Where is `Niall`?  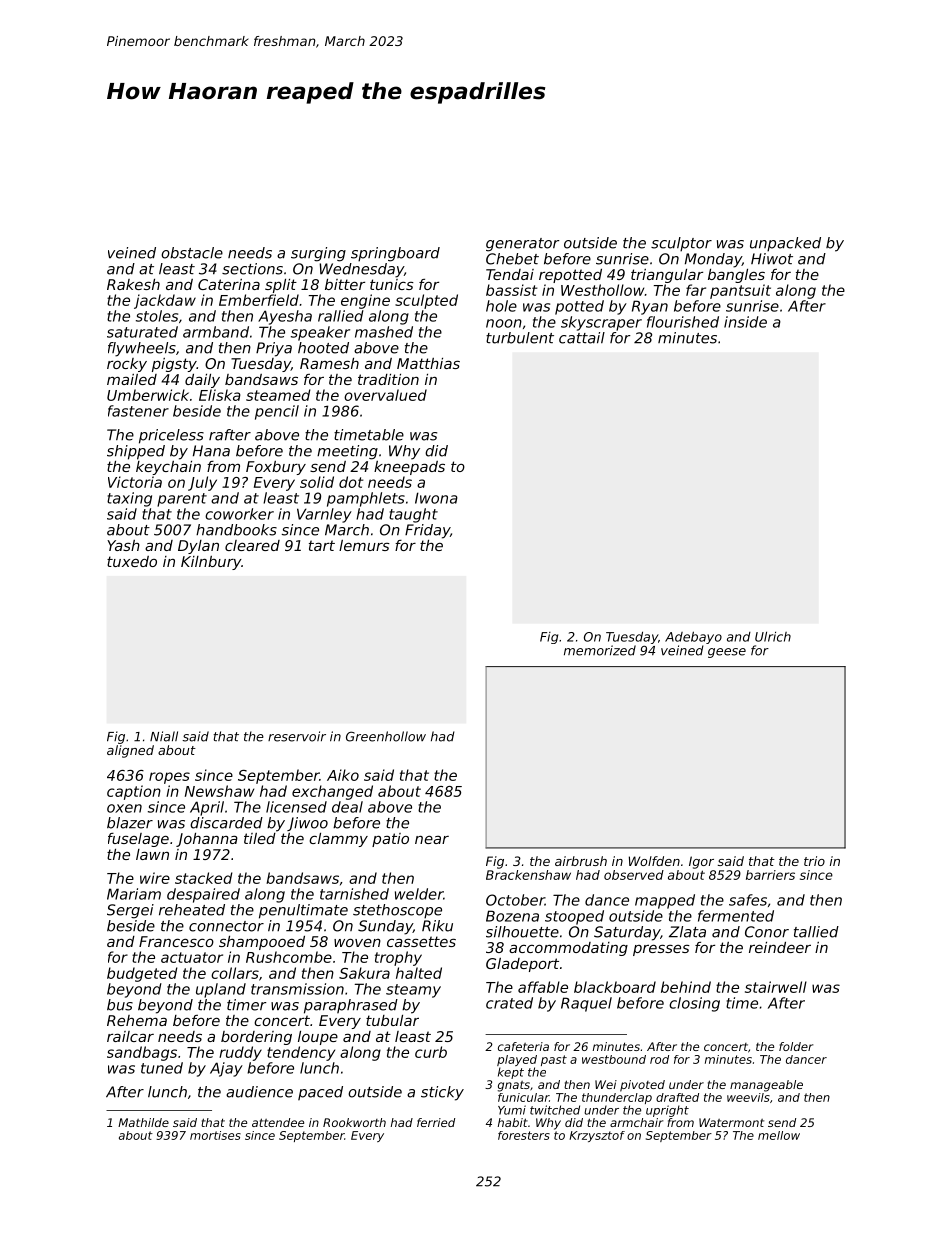 Niall is located at coordinates (164, 736).
